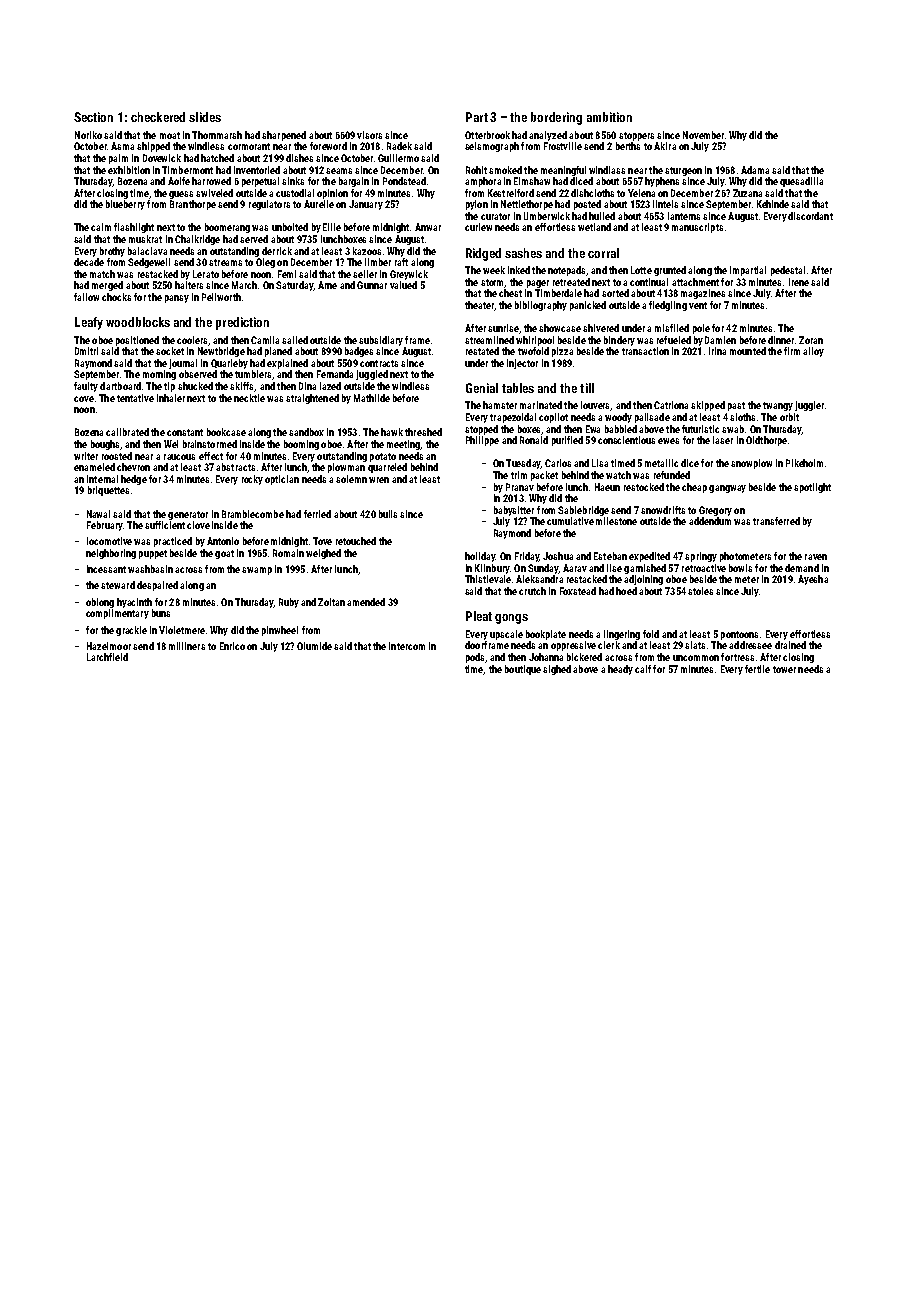 The height and width of the screenshot is (1316, 908). Describe the element at coordinates (799, 282) in the screenshot. I see `Irene` at that location.
